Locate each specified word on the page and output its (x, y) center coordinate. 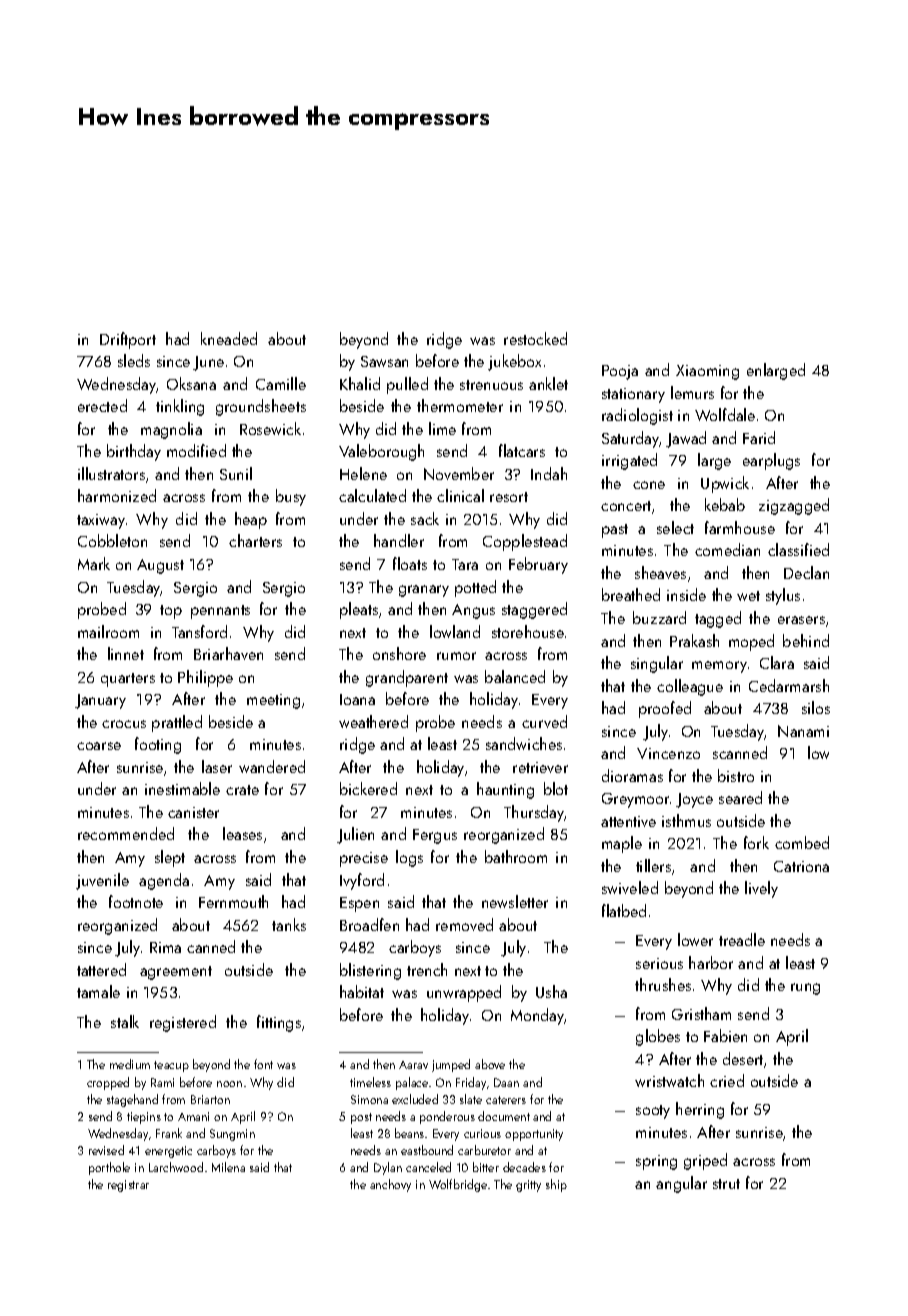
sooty (653, 1112)
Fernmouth (233, 901)
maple (622, 844)
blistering (370, 971)
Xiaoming (707, 372)
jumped (451, 1065)
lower (695, 939)
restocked (535, 338)
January (100, 701)
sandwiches (524, 743)
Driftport (128, 340)
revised (106, 1150)
